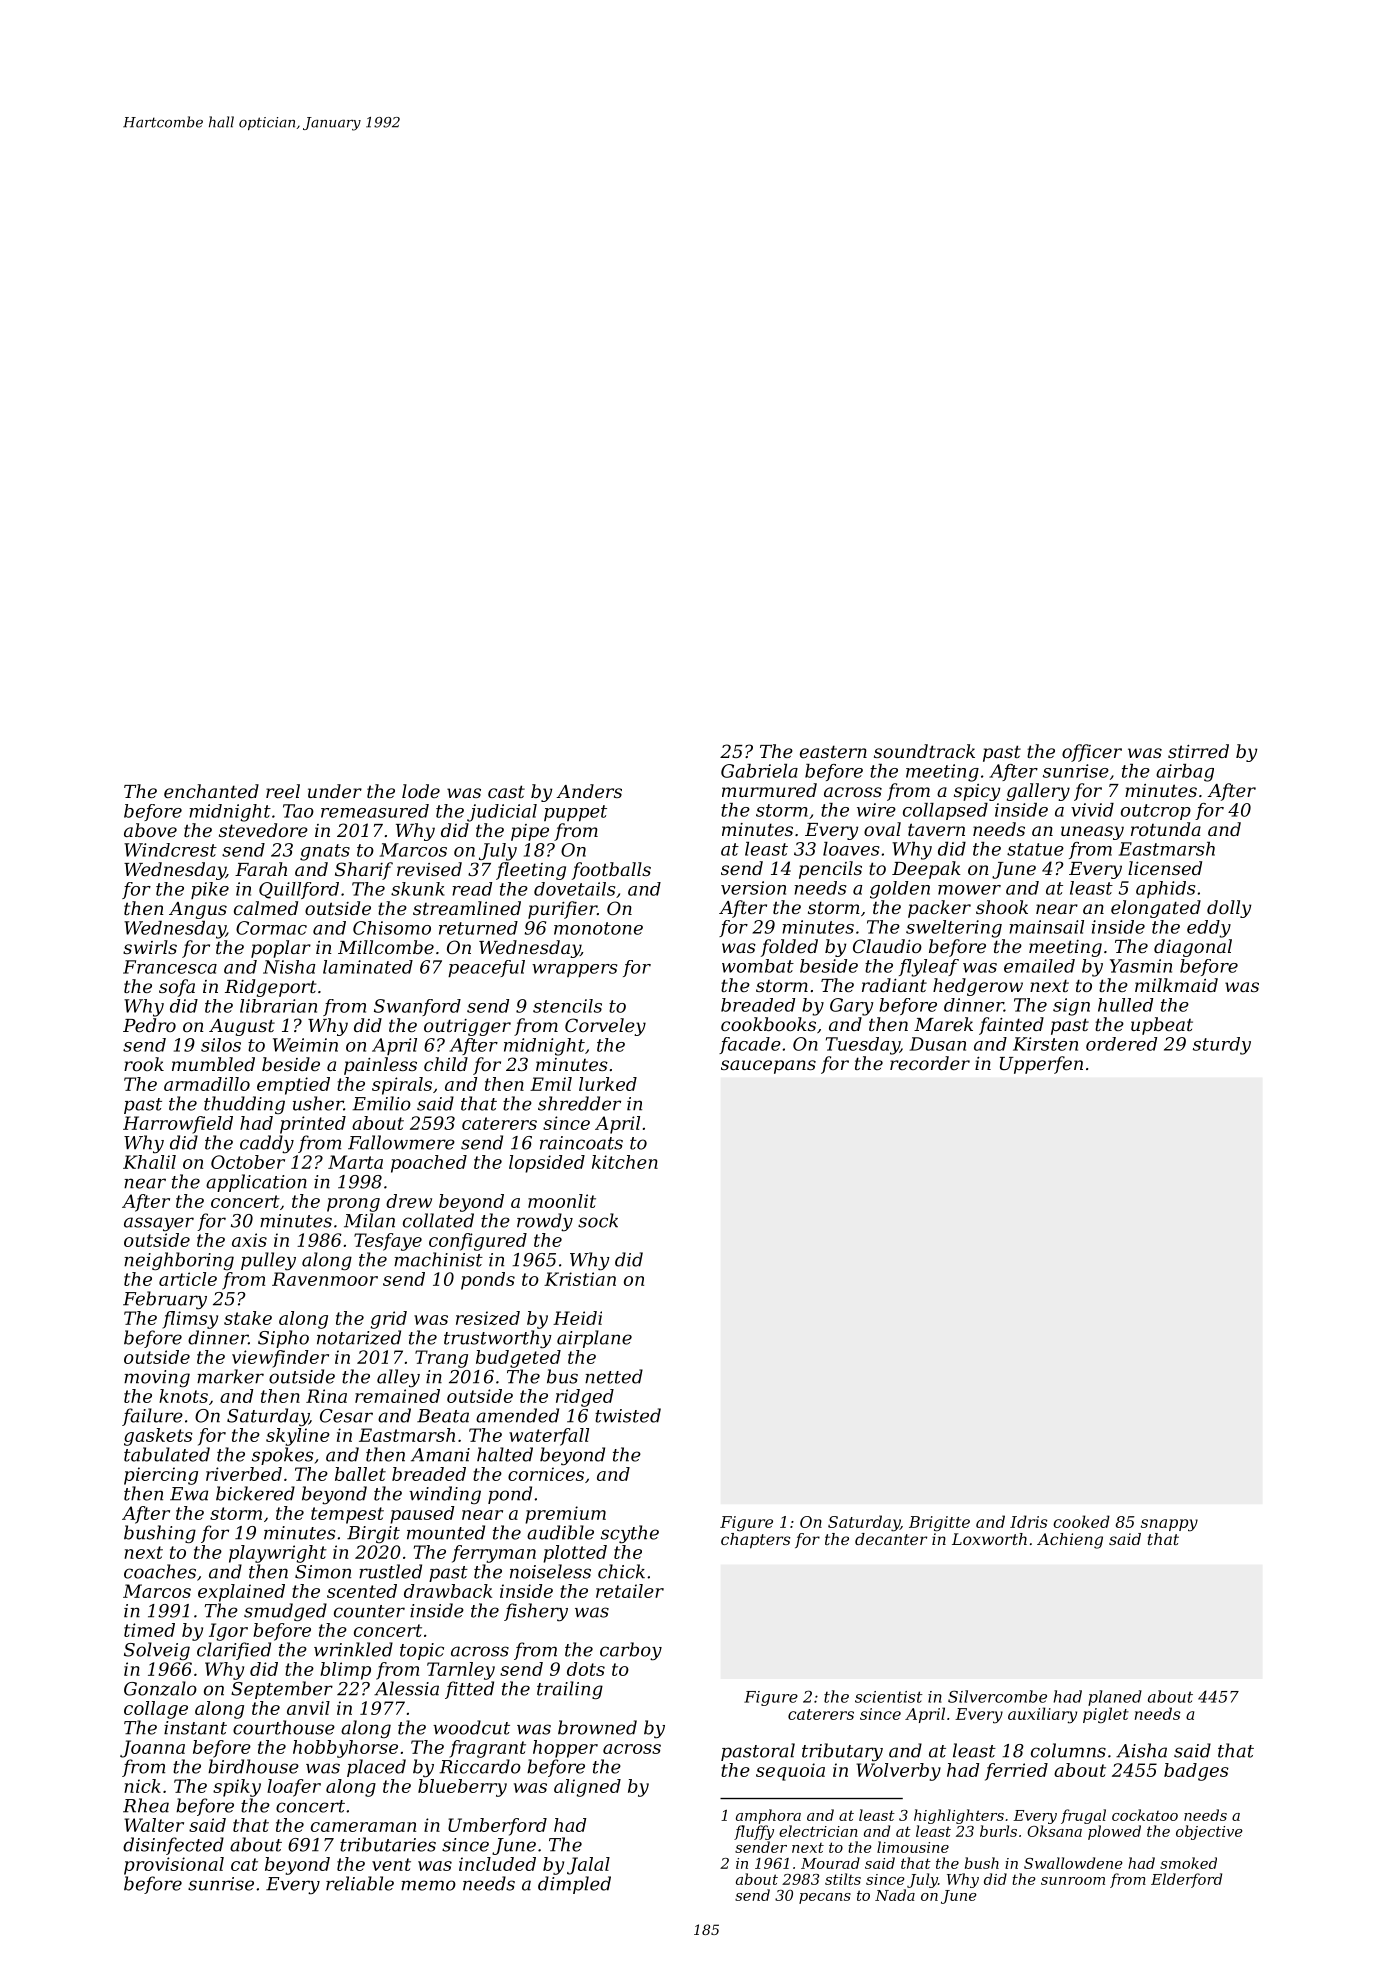  I want to click on stirred, so click(1198, 751).
